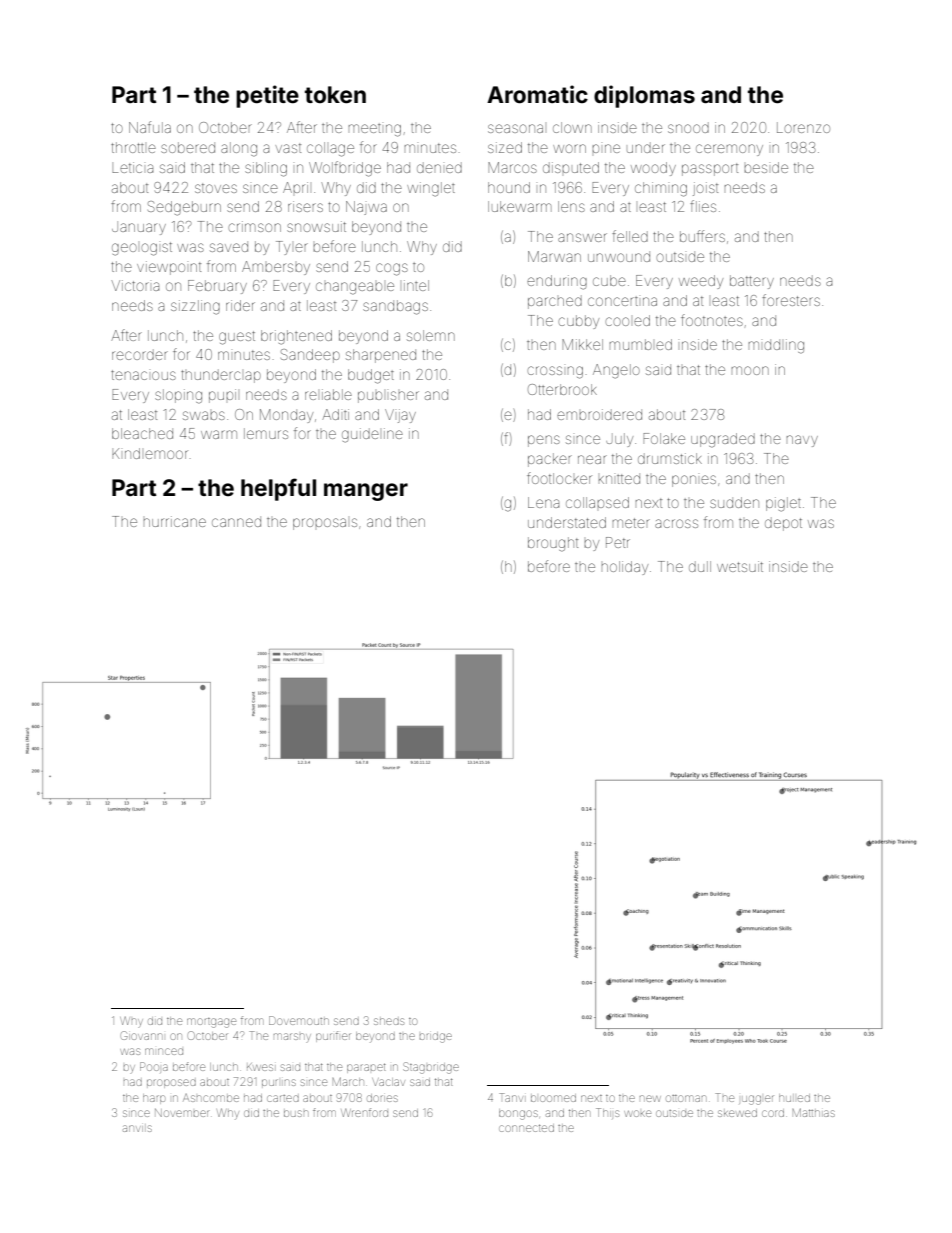 The image size is (952, 1233). I want to click on enduring, so click(557, 282).
